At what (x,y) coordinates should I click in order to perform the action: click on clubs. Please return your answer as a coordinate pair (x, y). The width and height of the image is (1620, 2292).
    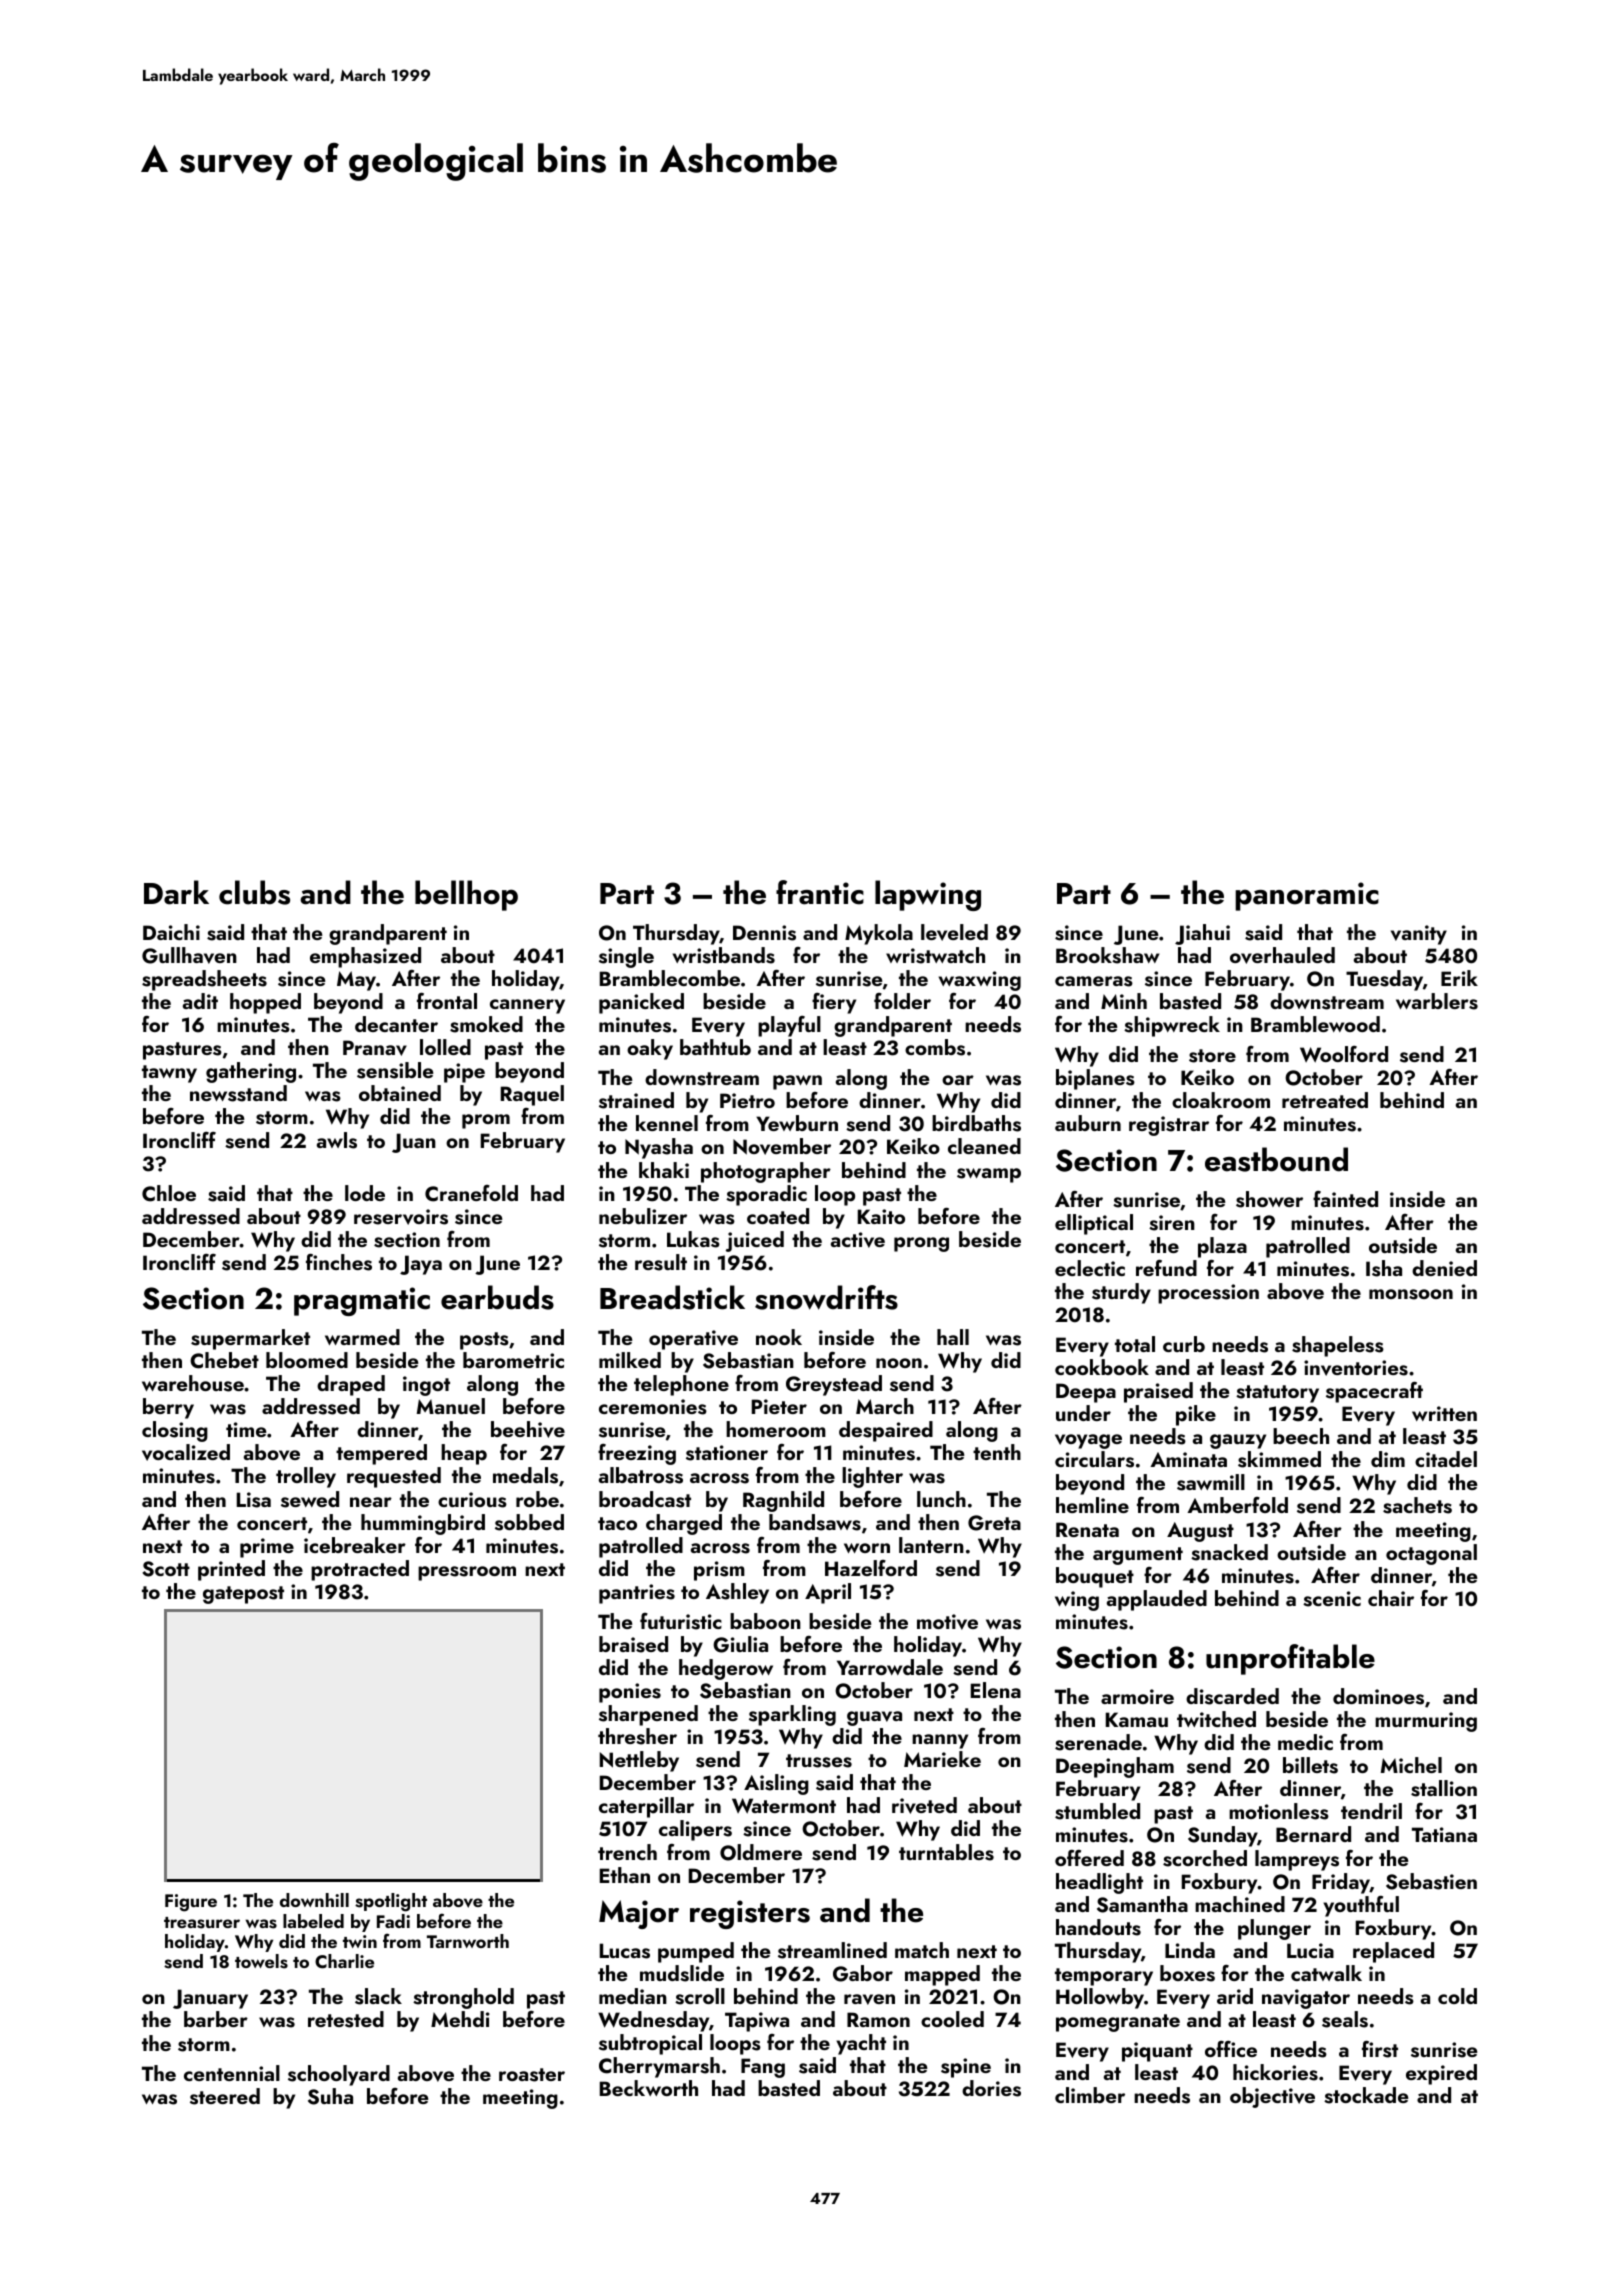
    Looking at the image, I should click on (254, 892).
